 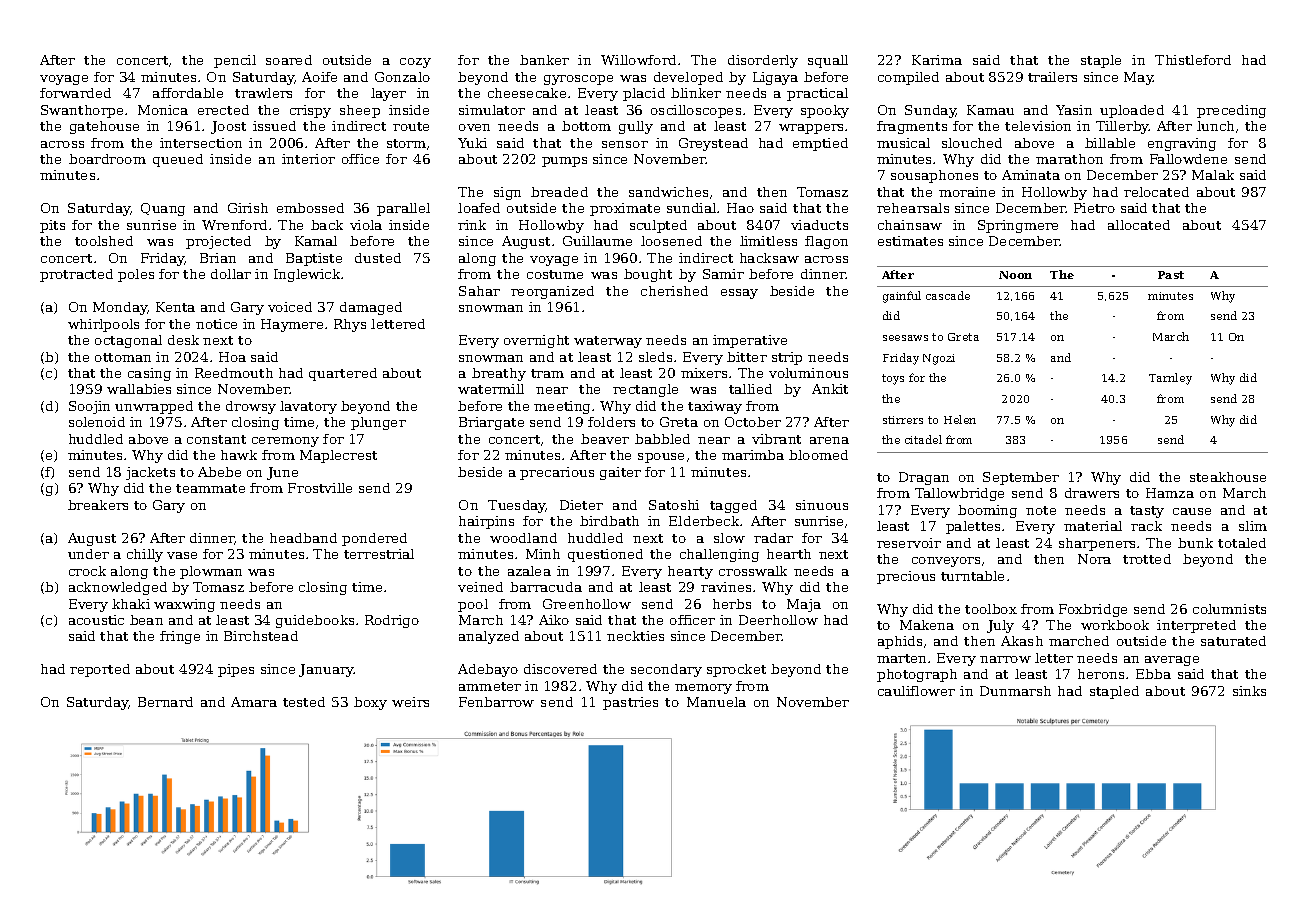 I want to click on Quang, so click(x=163, y=209).
